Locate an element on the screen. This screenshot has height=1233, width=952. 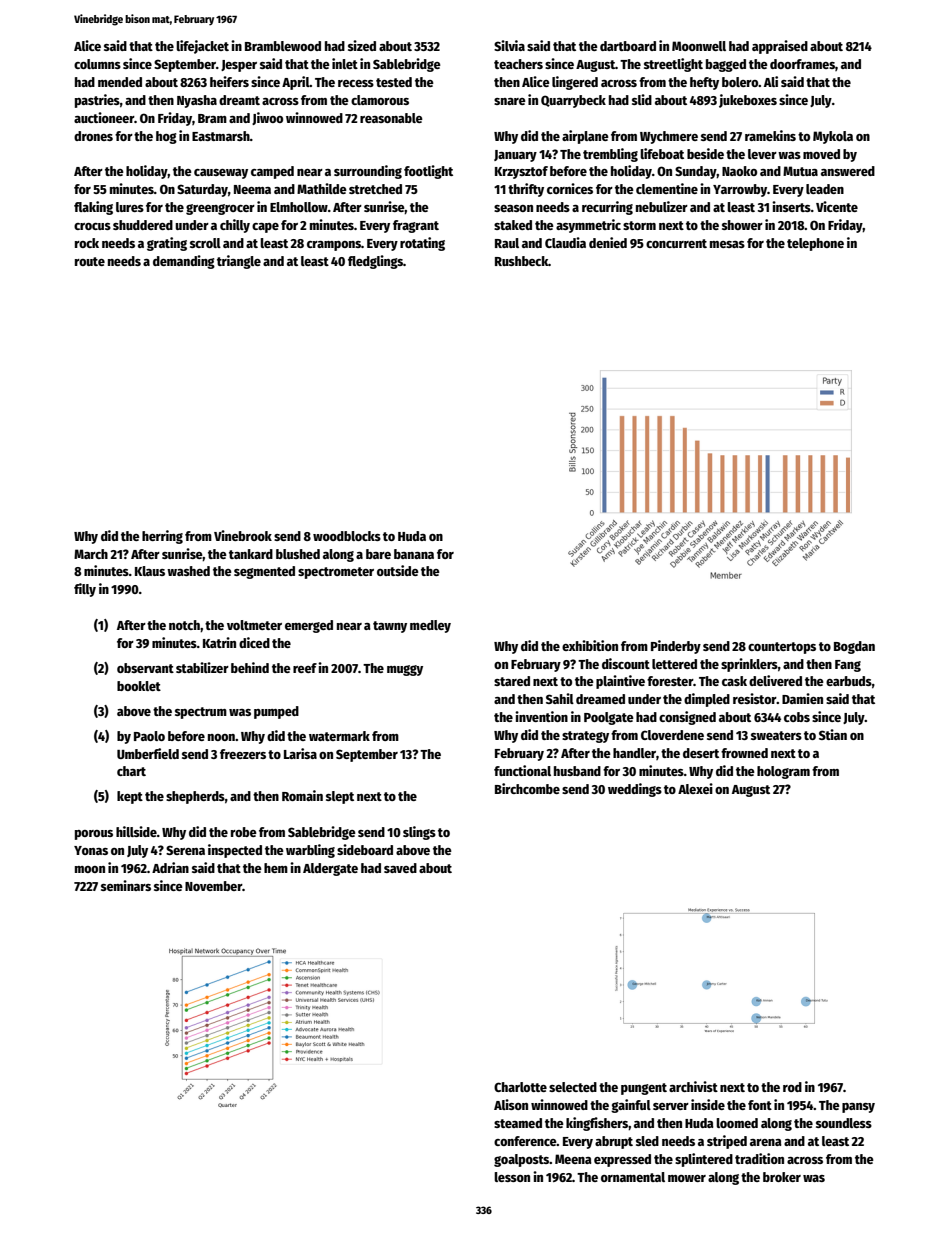
Paolo is located at coordinates (149, 736).
